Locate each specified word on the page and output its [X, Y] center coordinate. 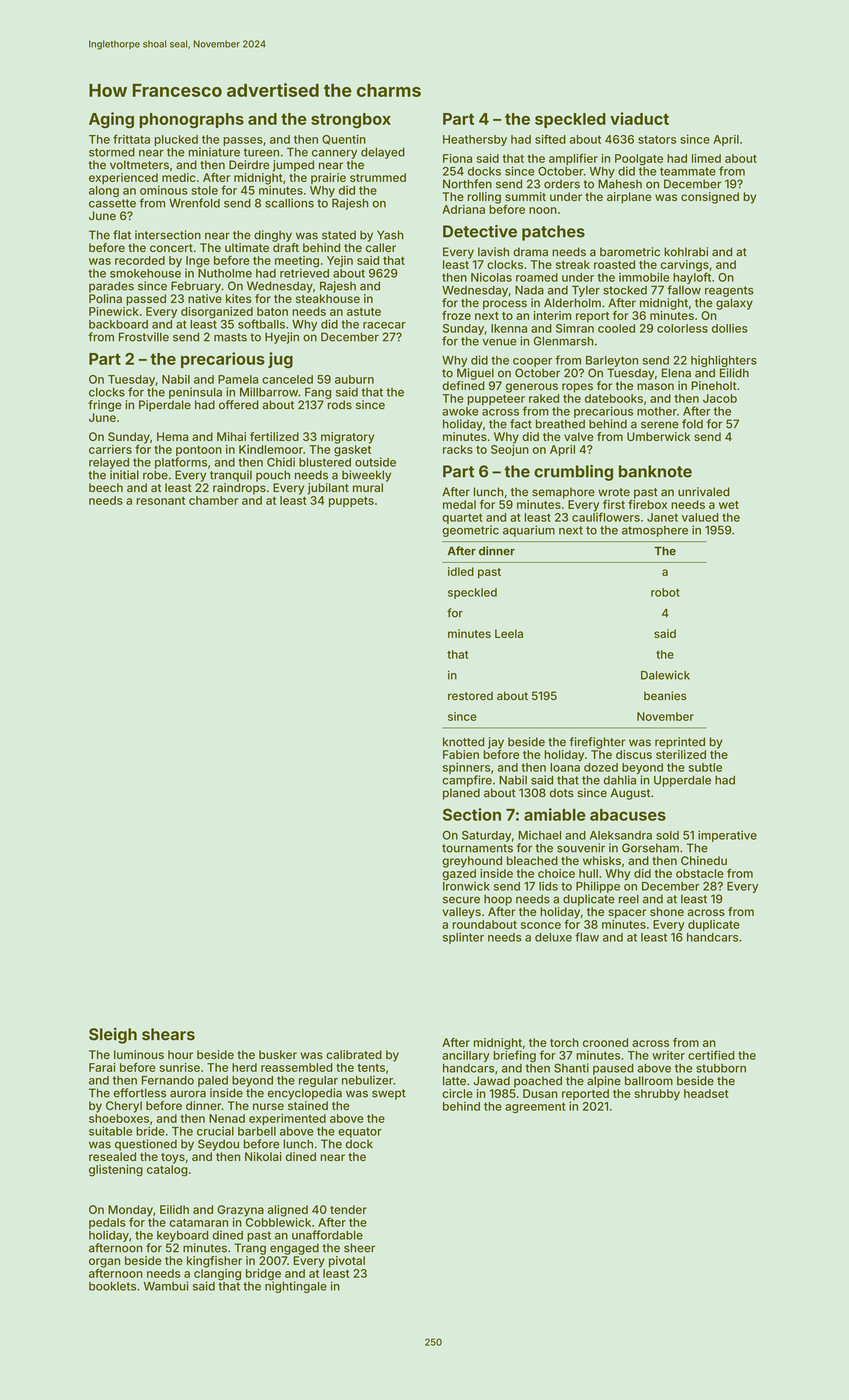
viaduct [639, 118]
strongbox [351, 120]
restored [470, 696]
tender [348, 1209]
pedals [107, 1223]
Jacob [720, 398]
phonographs [191, 120]
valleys [461, 913]
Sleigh [113, 1036]
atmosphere [655, 531]
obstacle [700, 873]
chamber [213, 500]
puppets [351, 502]
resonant [160, 501]
